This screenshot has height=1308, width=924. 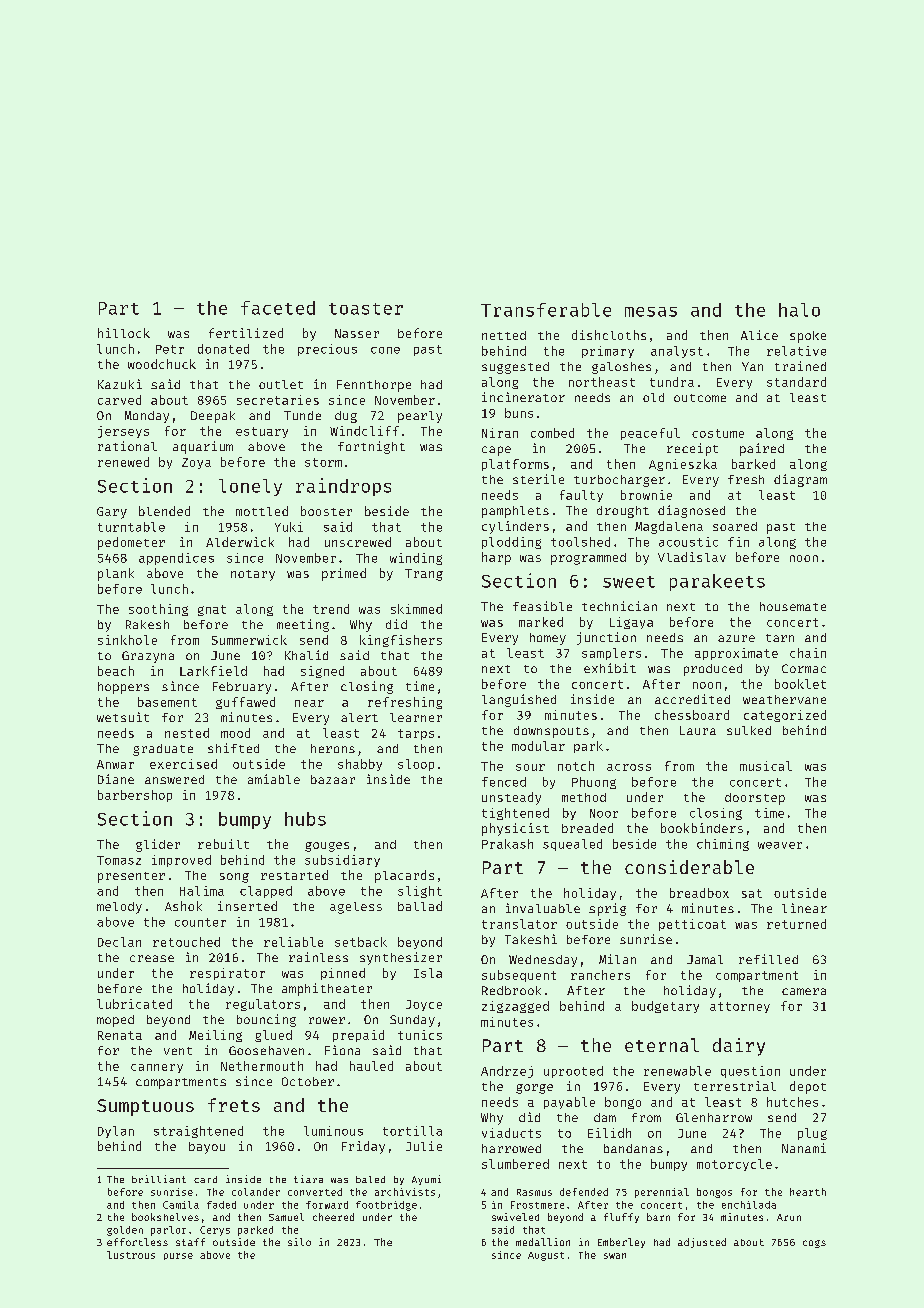 I want to click on method, so click(x=584, y=797).
